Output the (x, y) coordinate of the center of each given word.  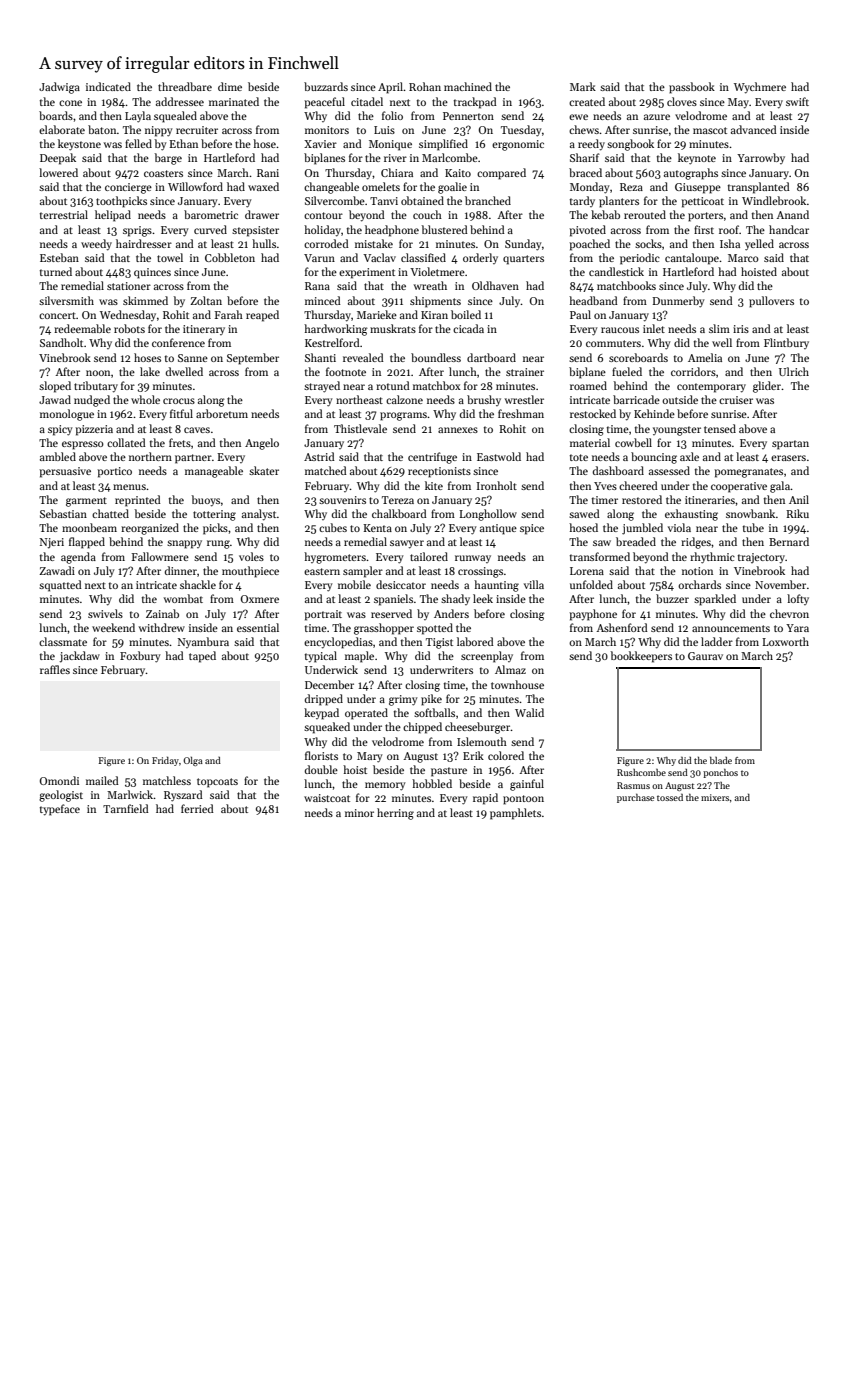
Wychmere (760, 88)
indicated (108, 86)
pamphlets (515, 814)
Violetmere (437, 271)
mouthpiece (250, 572)
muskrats (393, 328)
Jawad (55, 399)
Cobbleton (230, 257)
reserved (391, 613)
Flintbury (786, 343)
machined (468, 86)
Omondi (59, 780)
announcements (731, 628)
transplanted (759, 188)
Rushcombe (641, 772)
